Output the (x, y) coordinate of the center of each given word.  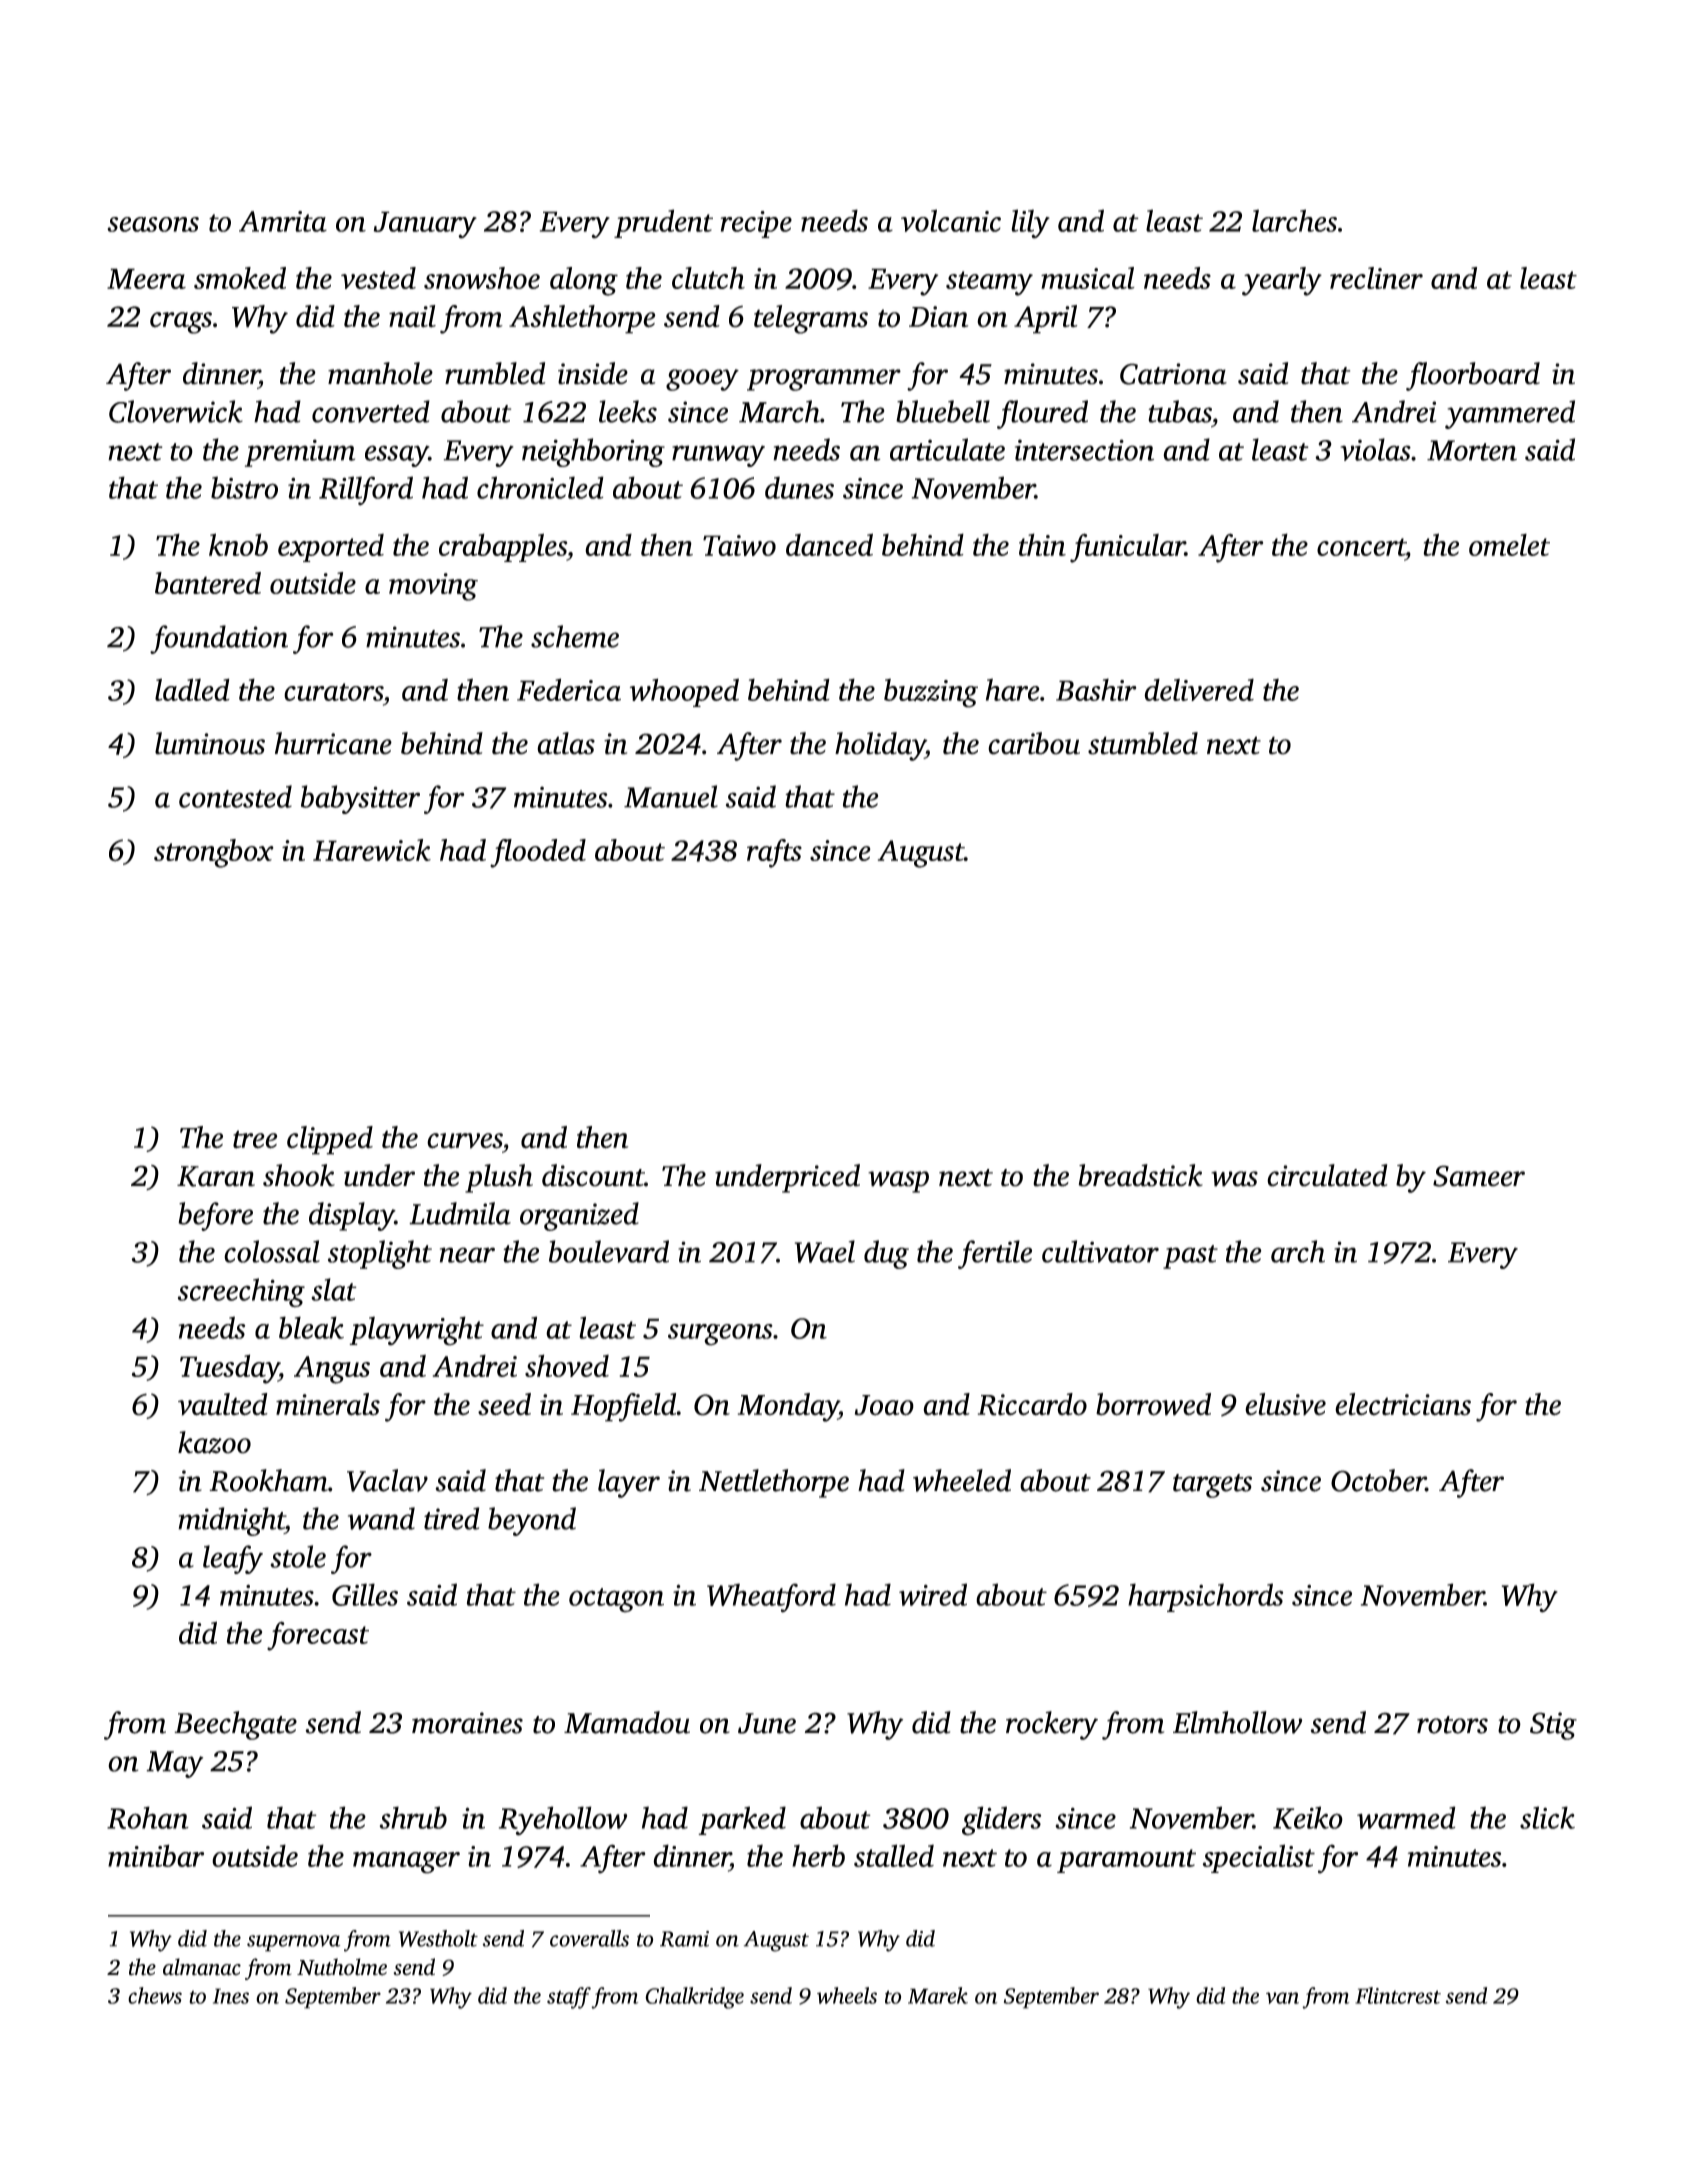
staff (569, 1998)
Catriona (1173, 374)
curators (333, 692)
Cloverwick (176, 411)
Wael (825, 1251)
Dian (938, 317)
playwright (416, 1331)
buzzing (931, 693)
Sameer (1479, 1176)
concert (1361, 547)
